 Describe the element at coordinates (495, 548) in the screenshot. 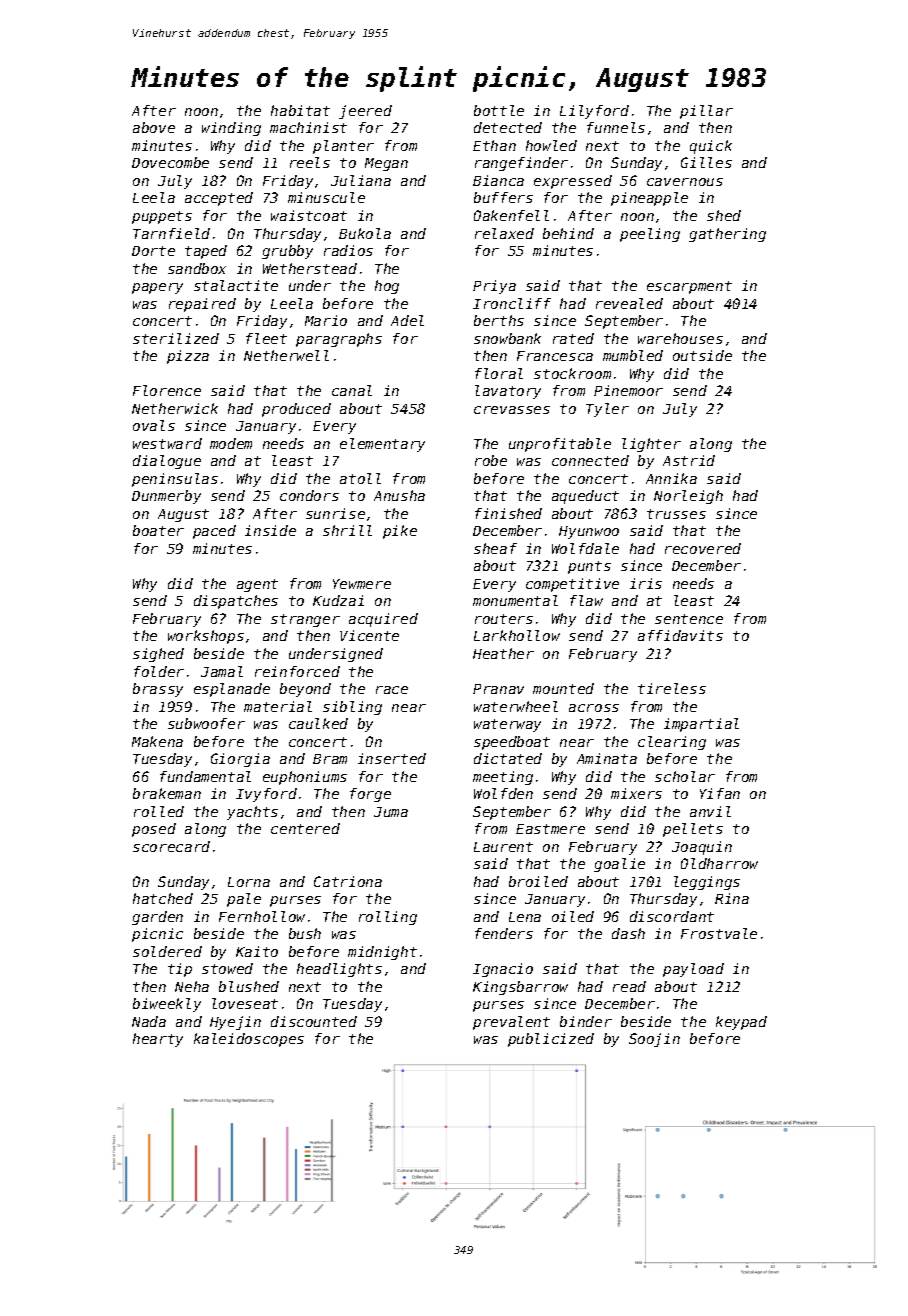

I see `sheaf` at that location.
